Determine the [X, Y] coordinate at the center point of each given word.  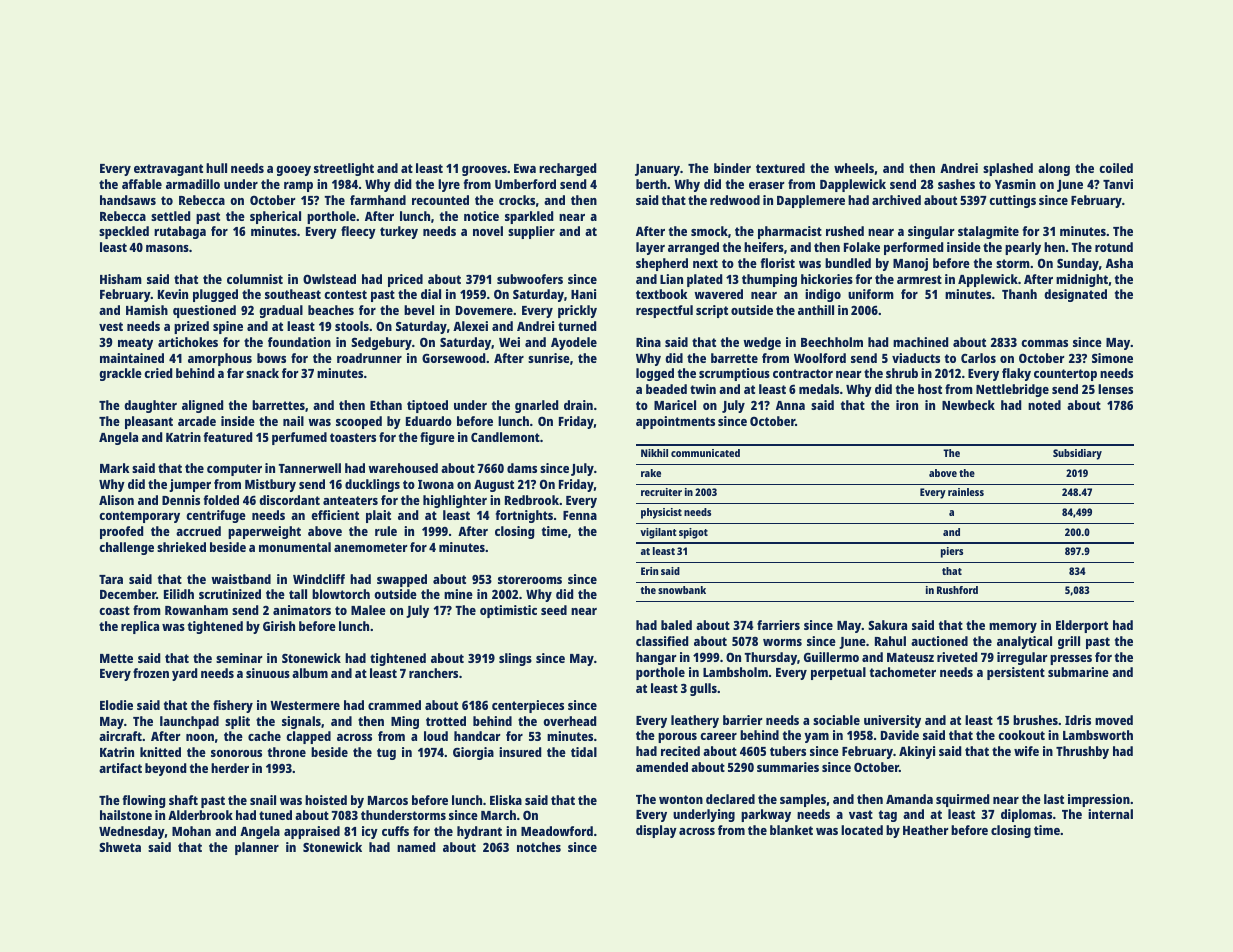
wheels [854, 168]
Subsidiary [1077, 454]
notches [539, 847]
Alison [116, 500]
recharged [567, 169]
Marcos [388, 800]
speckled [124, 232]
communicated [705, 453]
